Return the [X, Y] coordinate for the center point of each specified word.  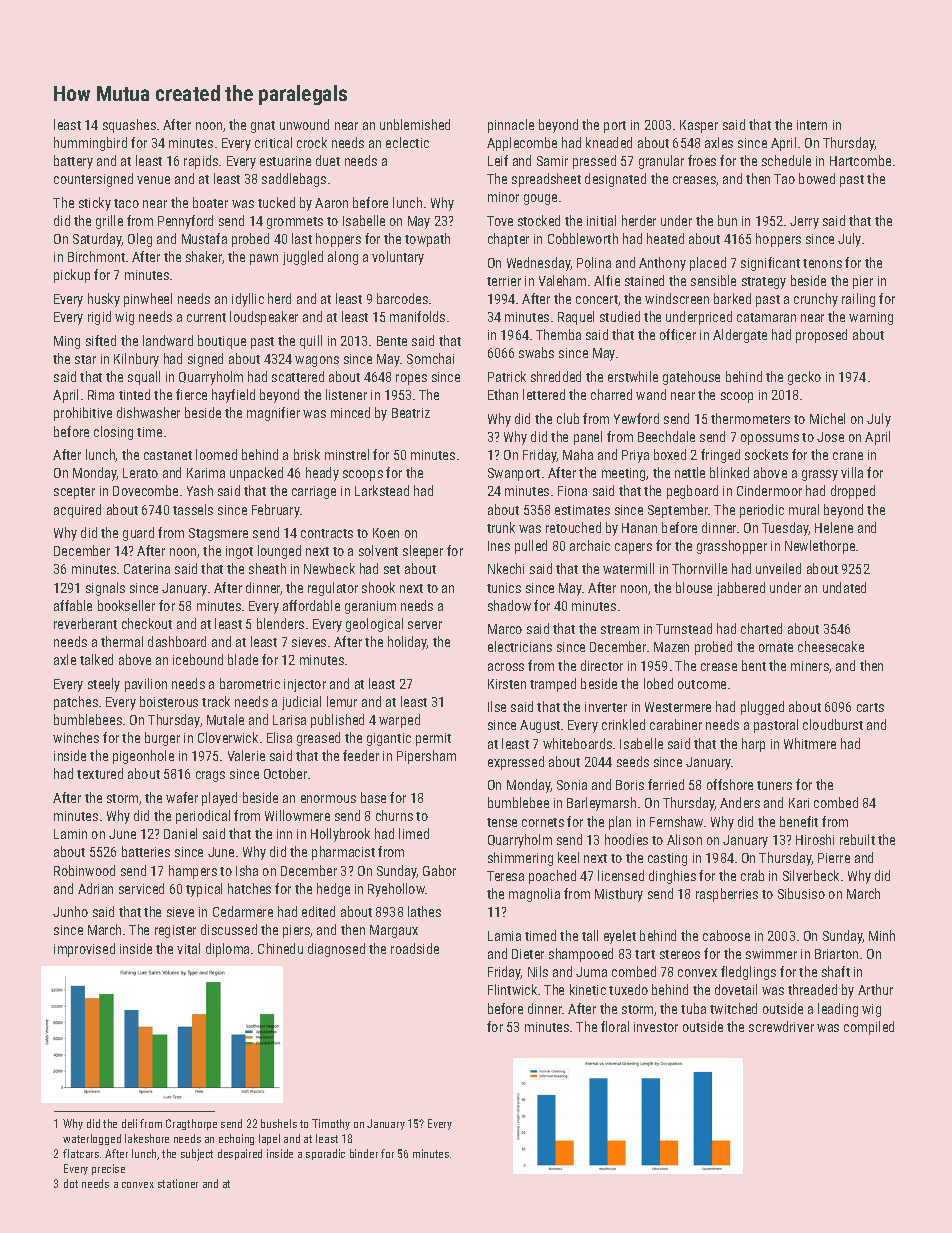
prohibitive [83, 414]
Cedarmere [243, 911]
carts [870, 707]
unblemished [415, 124]
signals [105, 589]
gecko [804, 378]
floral [615, 1026]
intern [812, 125]
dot [71, 1183]
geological [374, 625]
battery [73, 162]
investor [656, 1027]
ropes [411, 379]
